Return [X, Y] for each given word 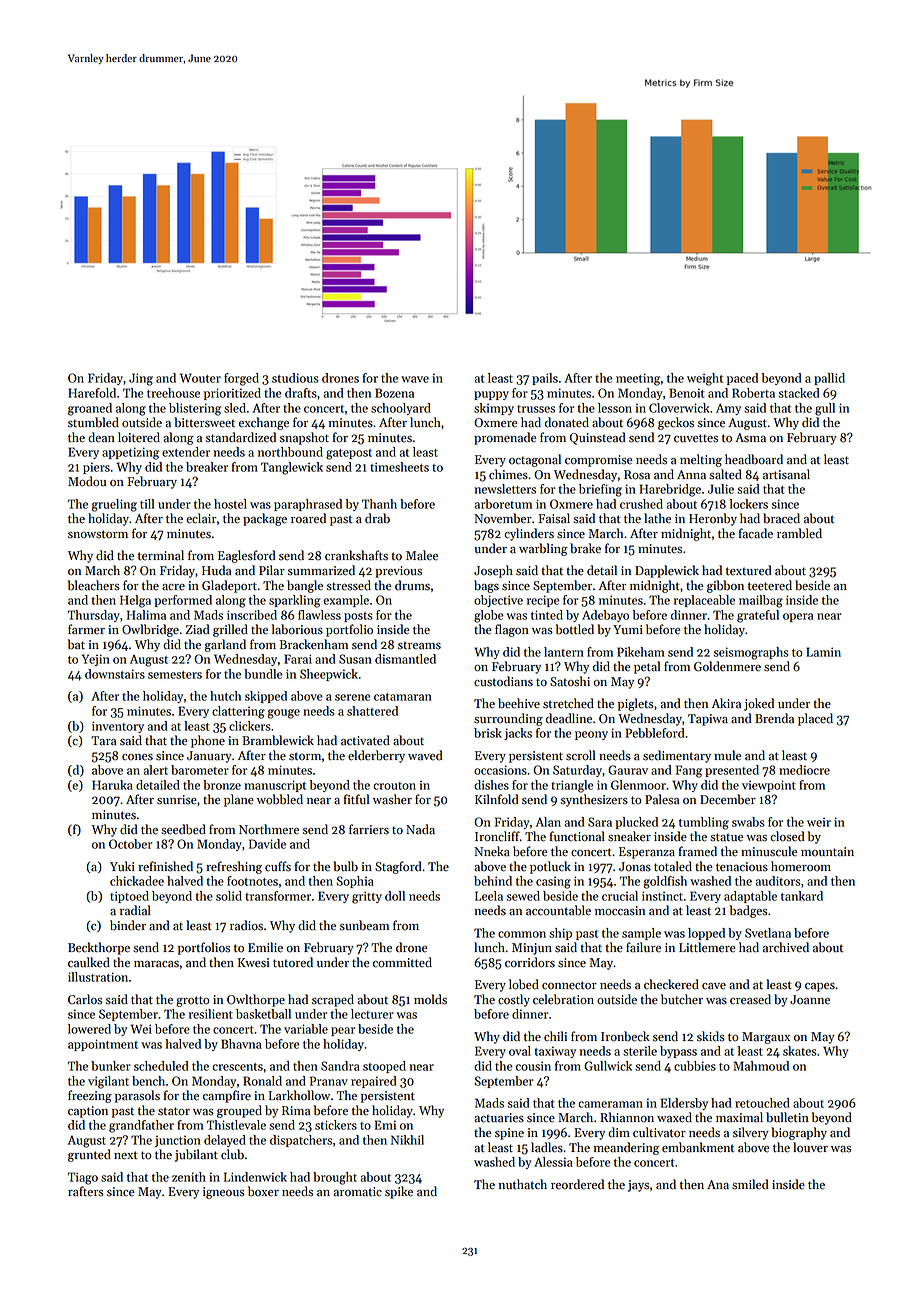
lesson [615, 408]
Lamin [823, 652]
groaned [90, 409]
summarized [321, 570]
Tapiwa [708, 720]
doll [395, 896]
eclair [201, 518]
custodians [503, 681]
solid [229, 896]
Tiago [83, 1178]
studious [295, 378]
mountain [827, 852]
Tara [103, 741]
